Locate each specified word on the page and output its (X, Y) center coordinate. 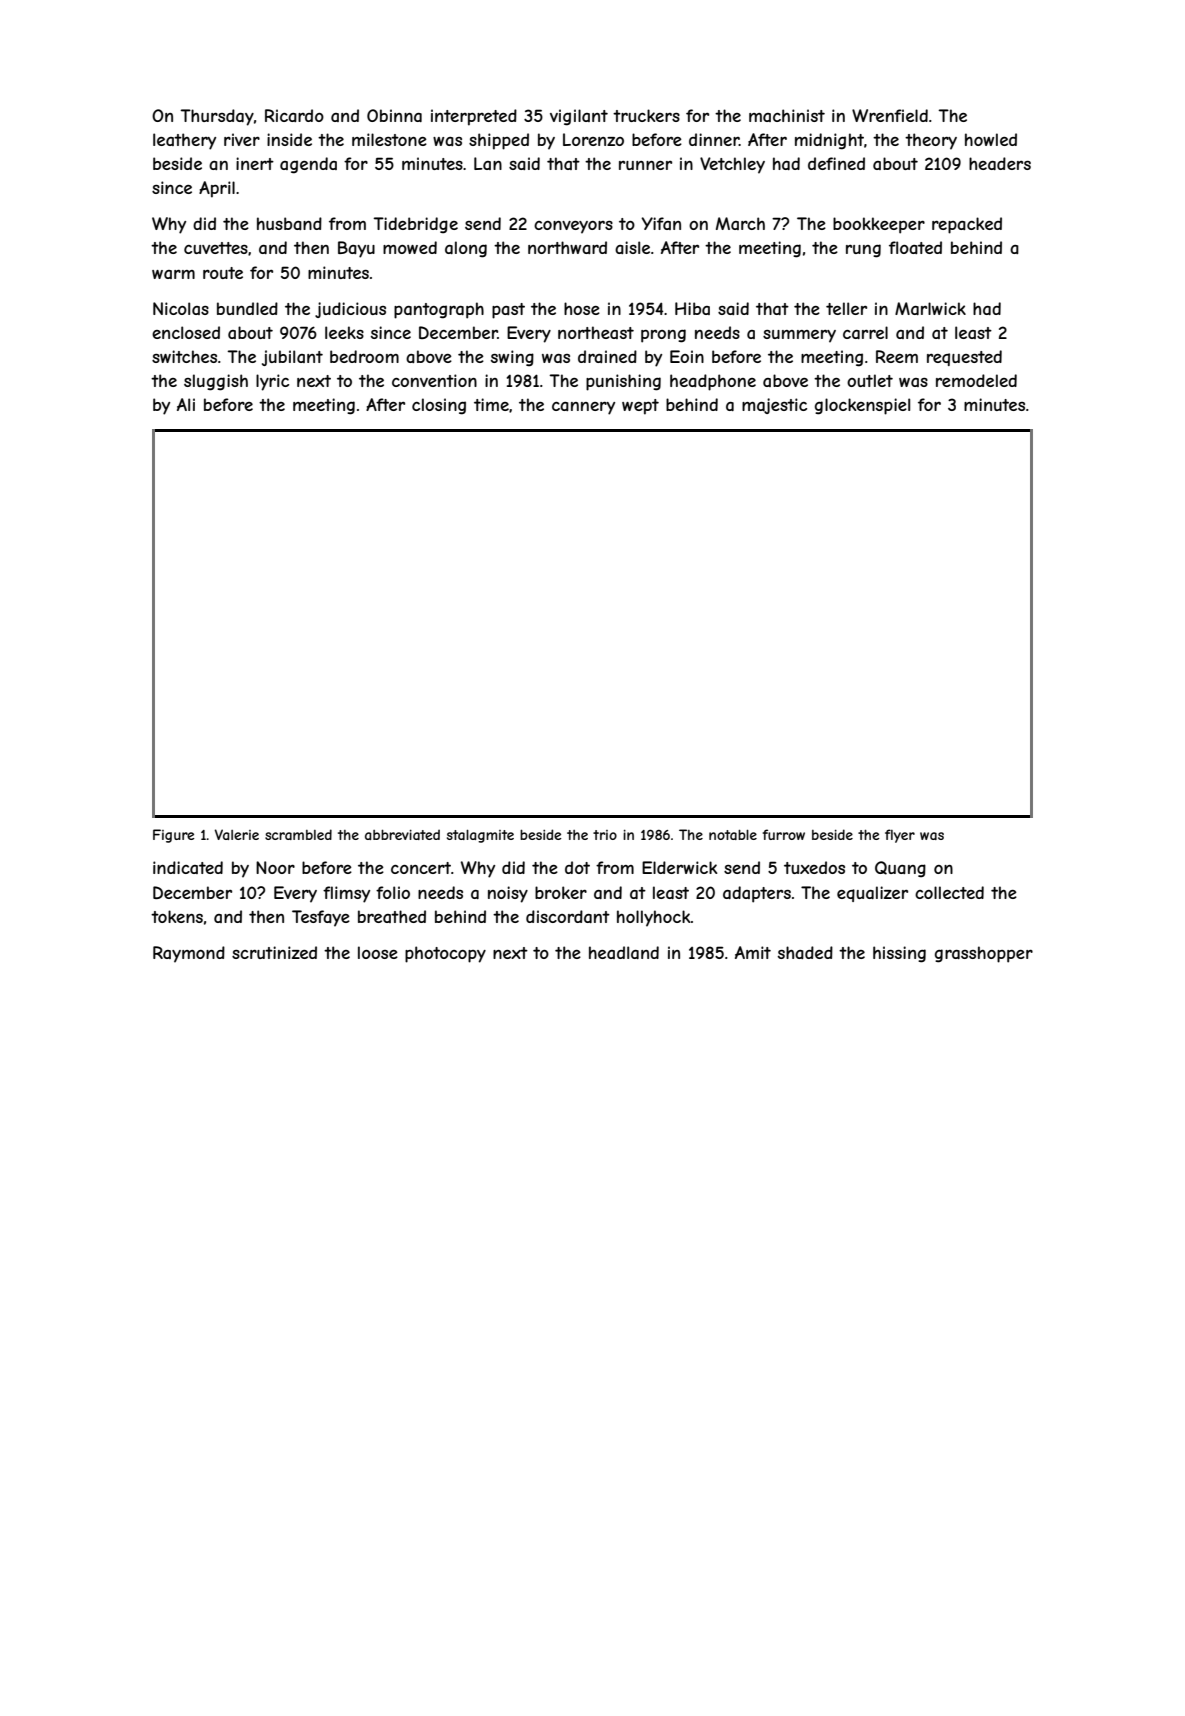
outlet (870, 380)
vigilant (579, 117)
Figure (174, 836)
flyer (900, 836)
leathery (184, 141)
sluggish (216, 382)
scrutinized (274, 952)
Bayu (356, 249)
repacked (967, 225)
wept (640, 407)
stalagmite (480, 836)
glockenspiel (862, 406)
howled (991, 139)
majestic (774, 406)
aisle (632, 247)
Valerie (237, 834)
